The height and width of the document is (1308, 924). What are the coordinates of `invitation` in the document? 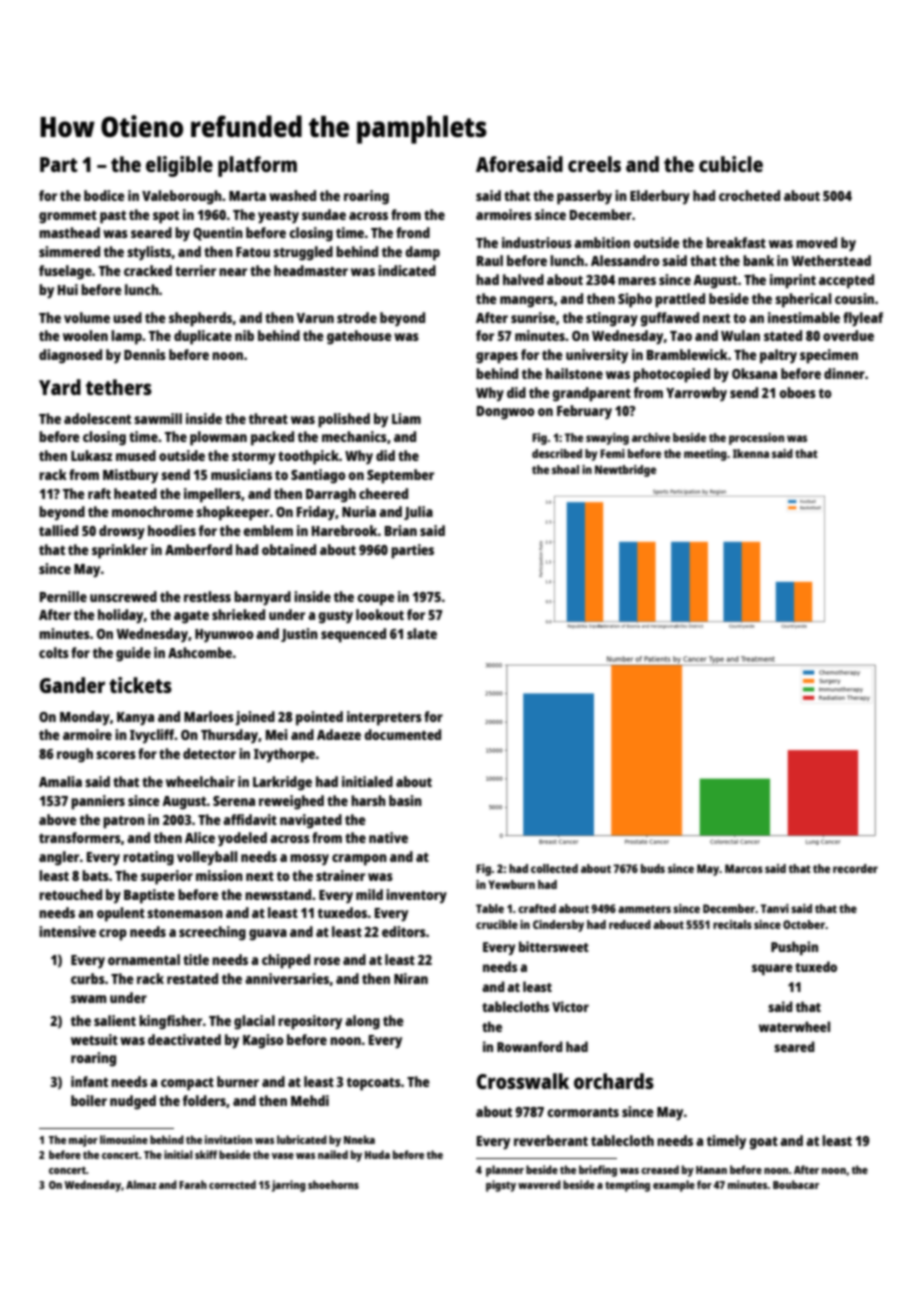 It's located at (228, 1139).
